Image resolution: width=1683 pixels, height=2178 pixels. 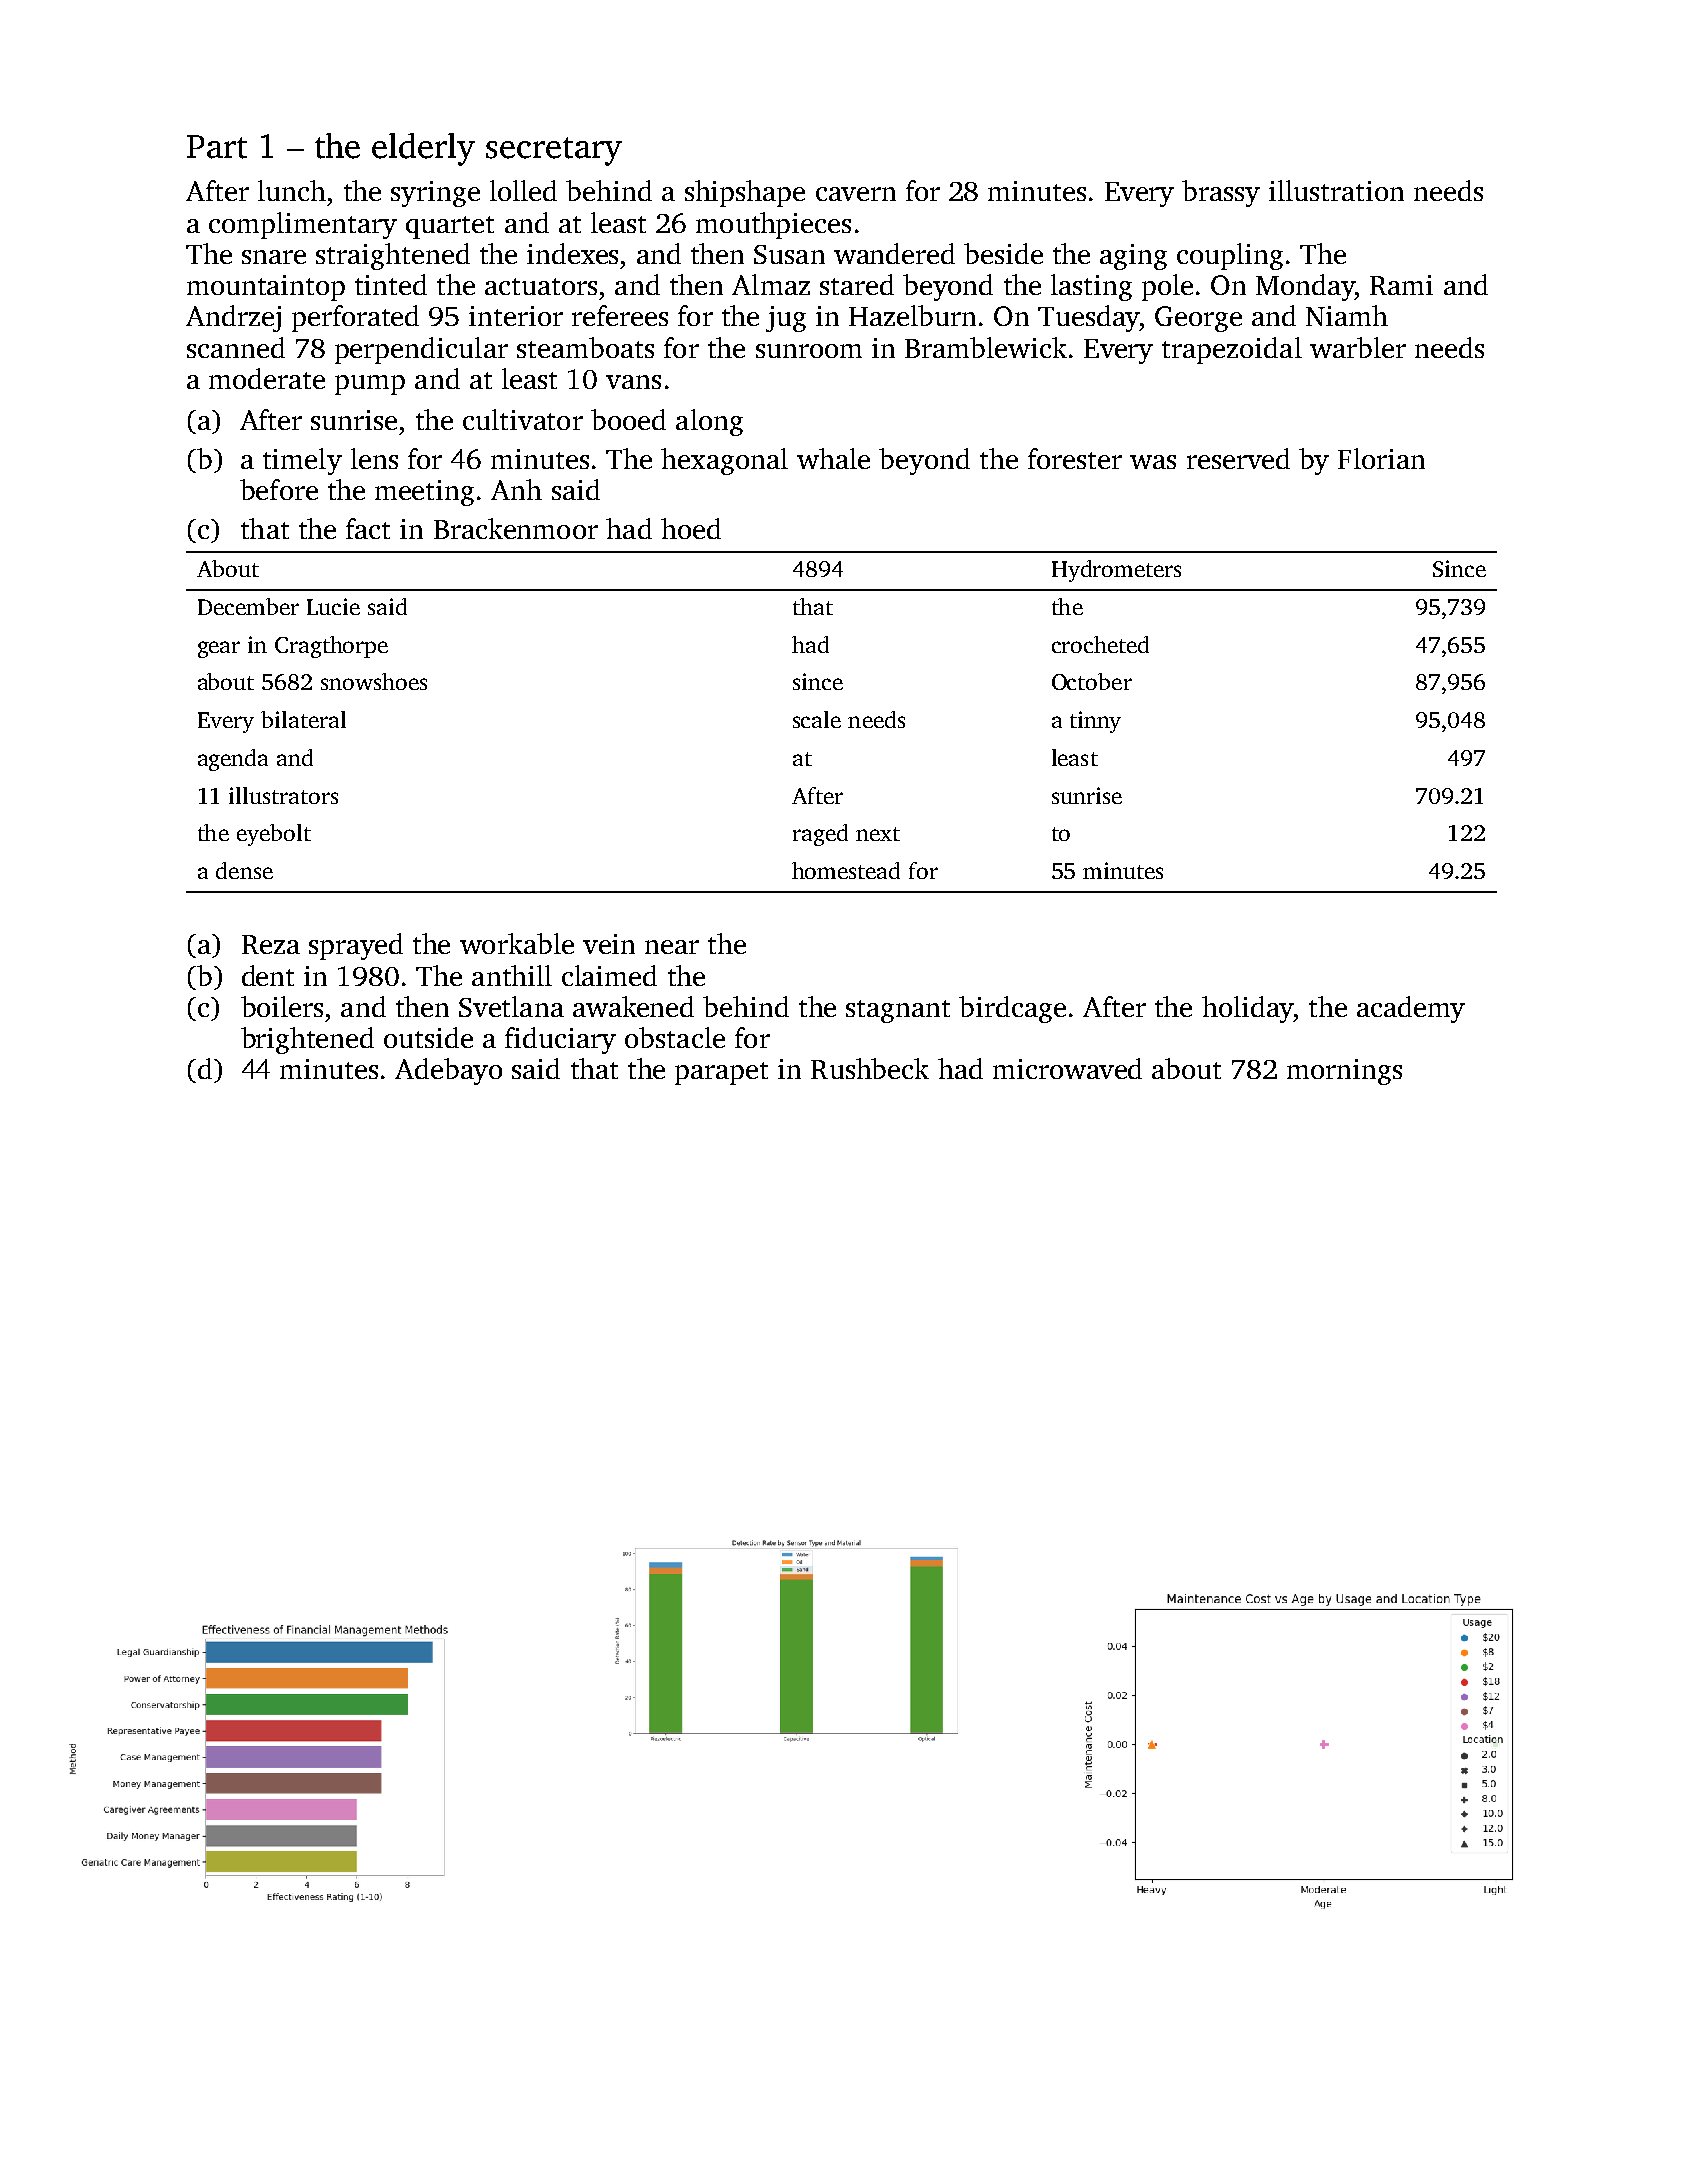 I want to click on Hydrometers, so click(x=1116, y=571).
